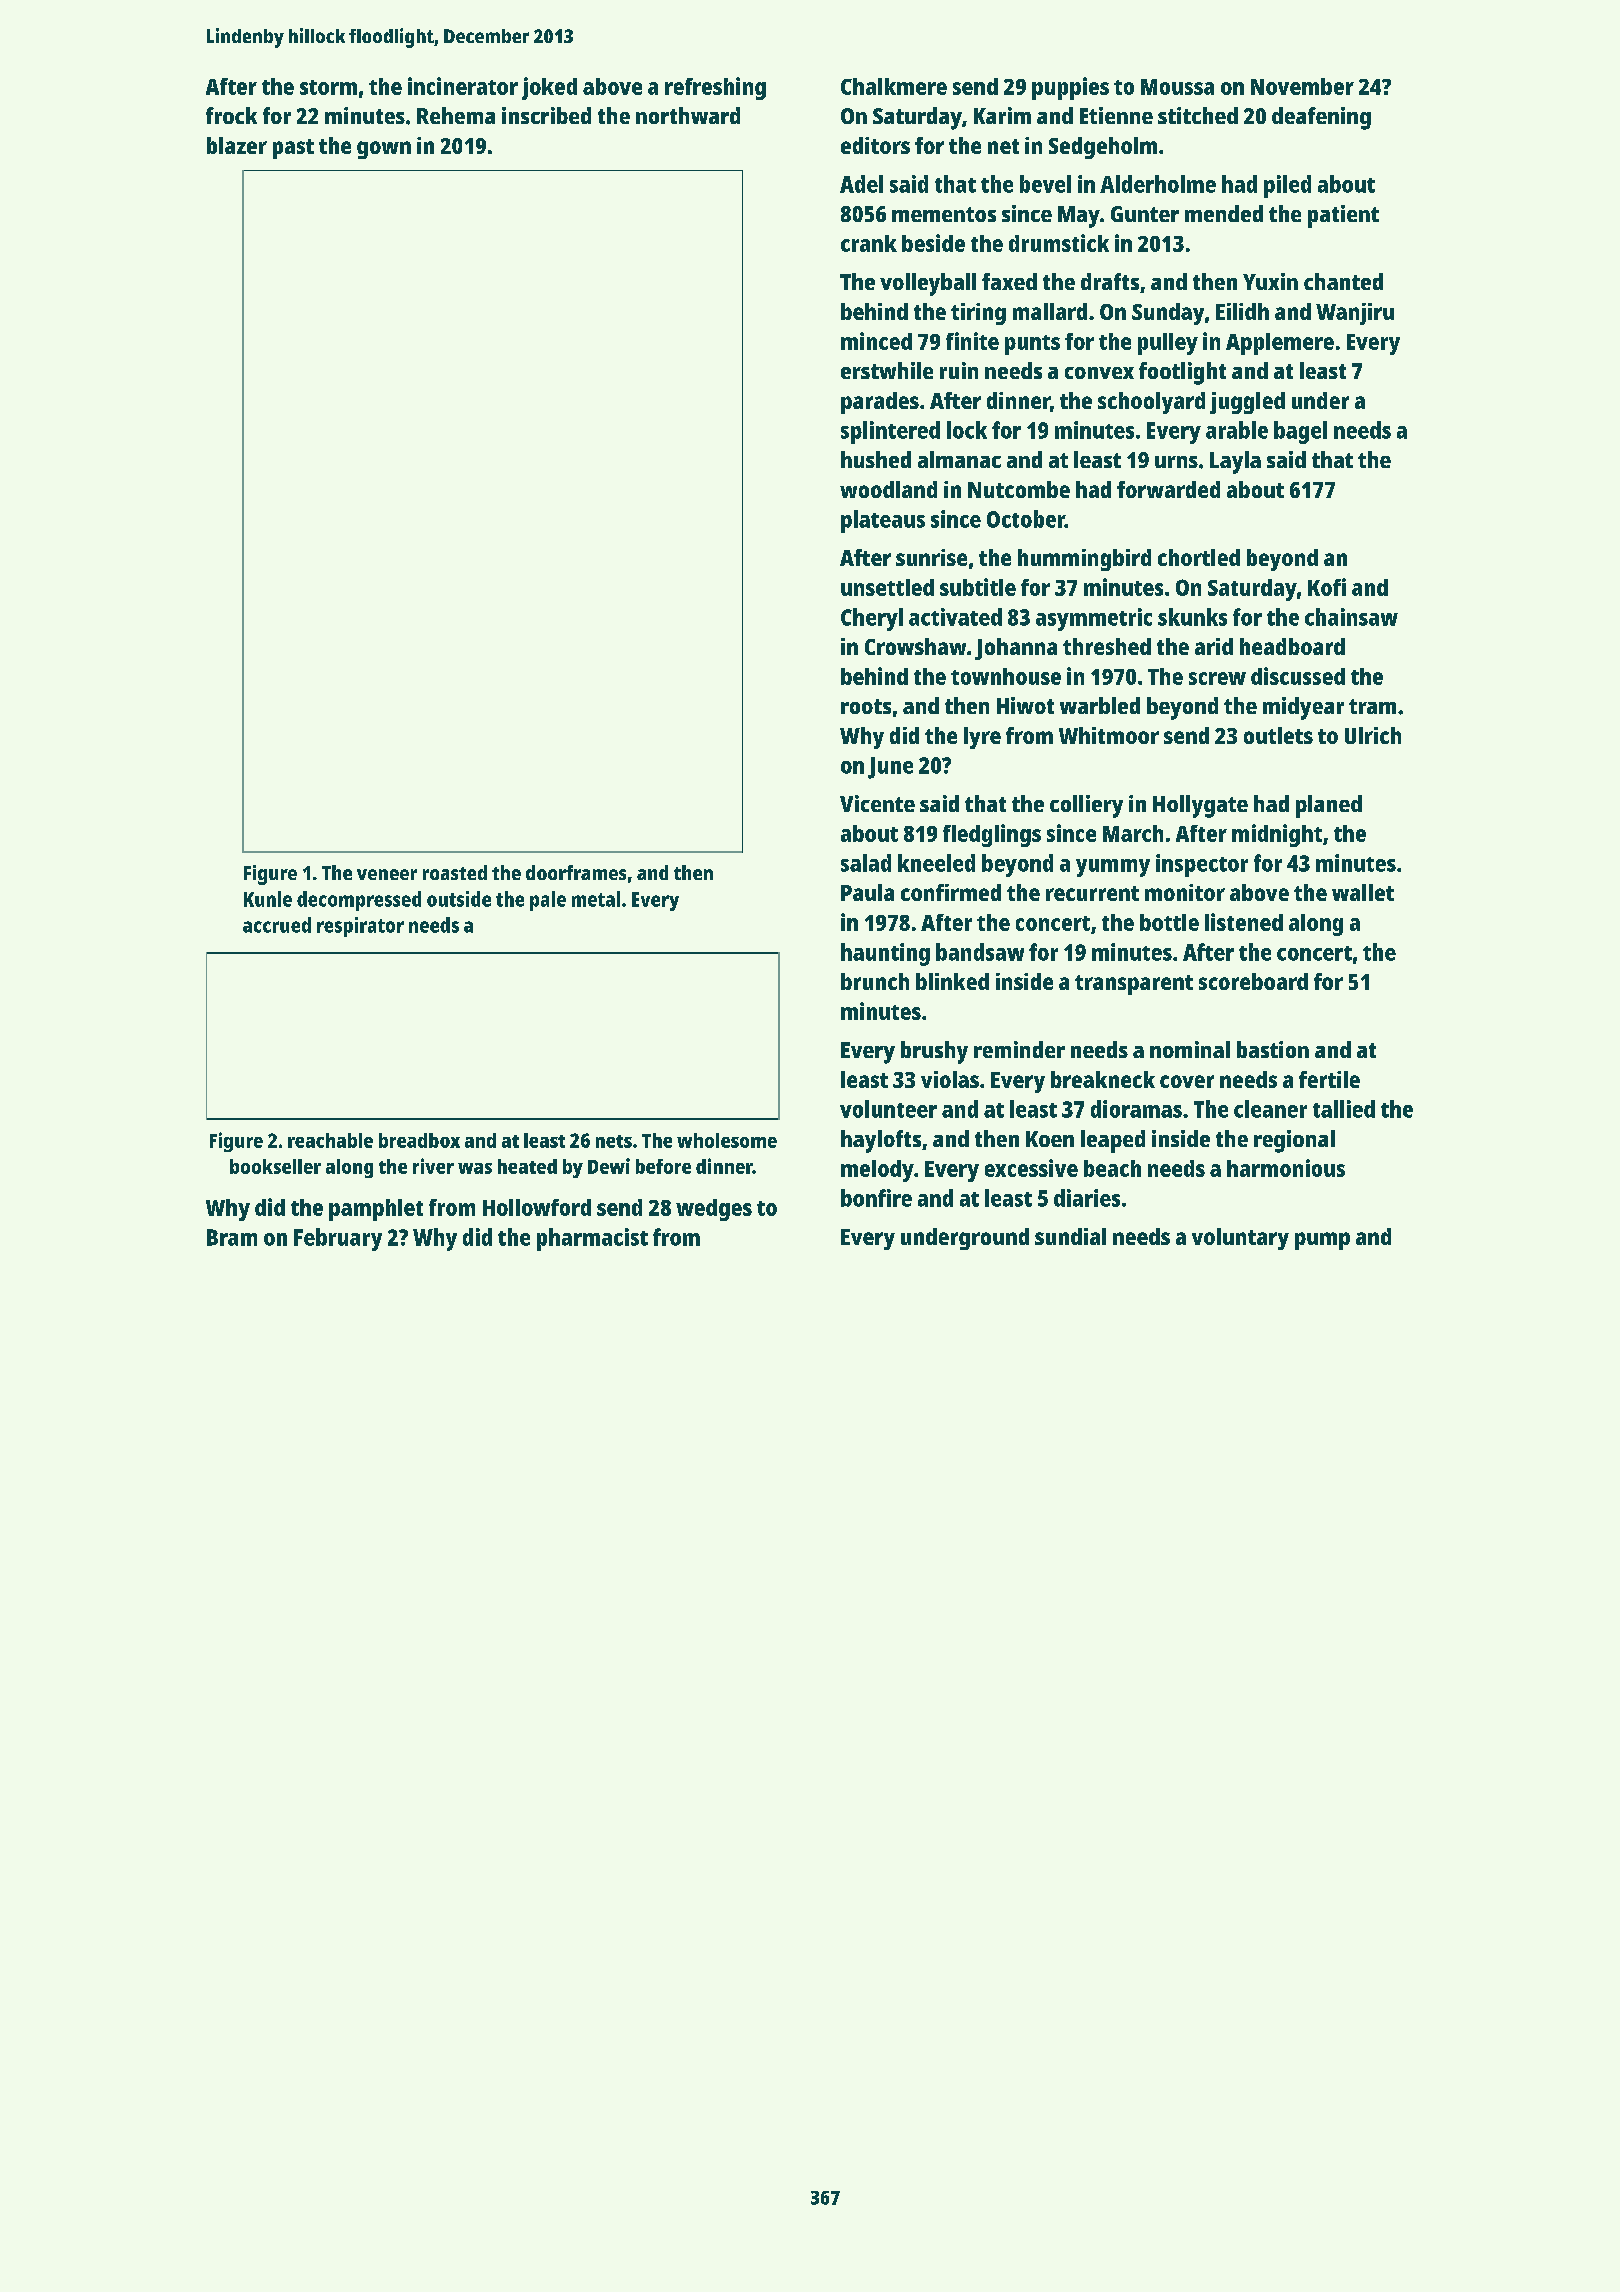 The image size is (1620, 2292). Describe the element at coordinates (887, 370) in the screenshot. I see `erstwhile` at that location.
